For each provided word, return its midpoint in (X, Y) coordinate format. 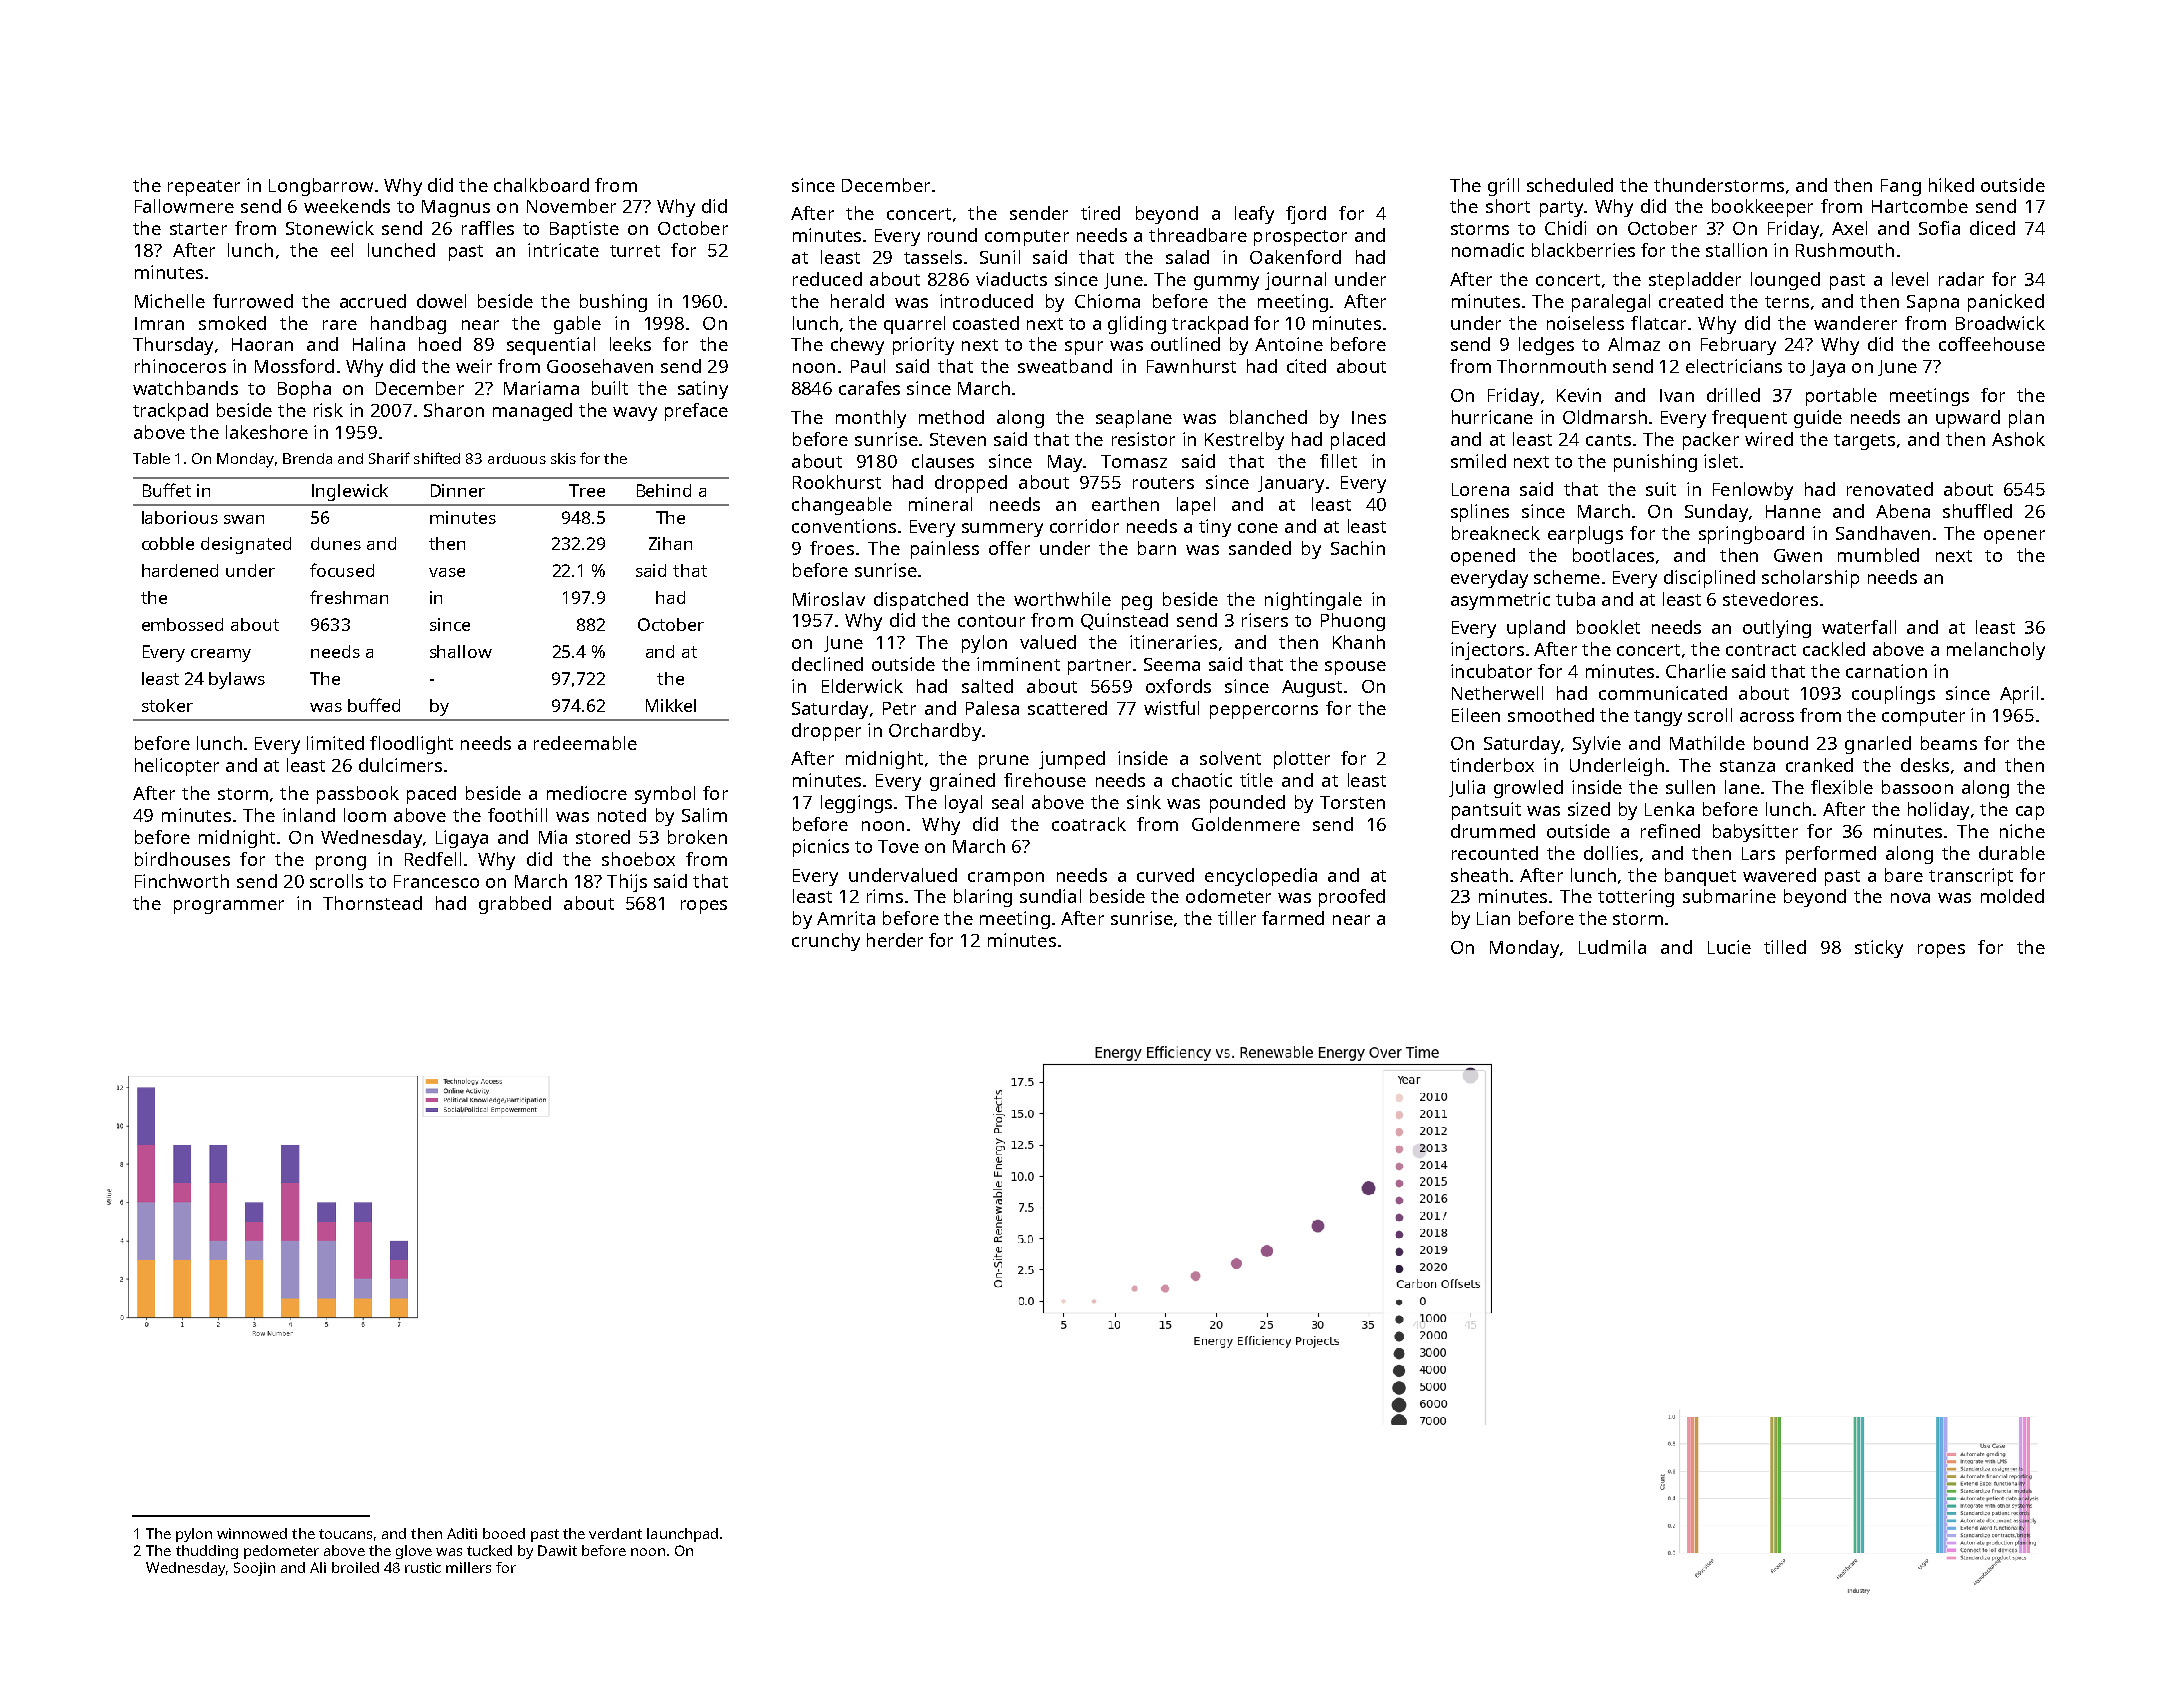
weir (474, 366)
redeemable (585, 743)
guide (1818, 419)
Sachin (1358, 548)
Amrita (846, 918)
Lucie (1729, 947)
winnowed (252, 1533)
